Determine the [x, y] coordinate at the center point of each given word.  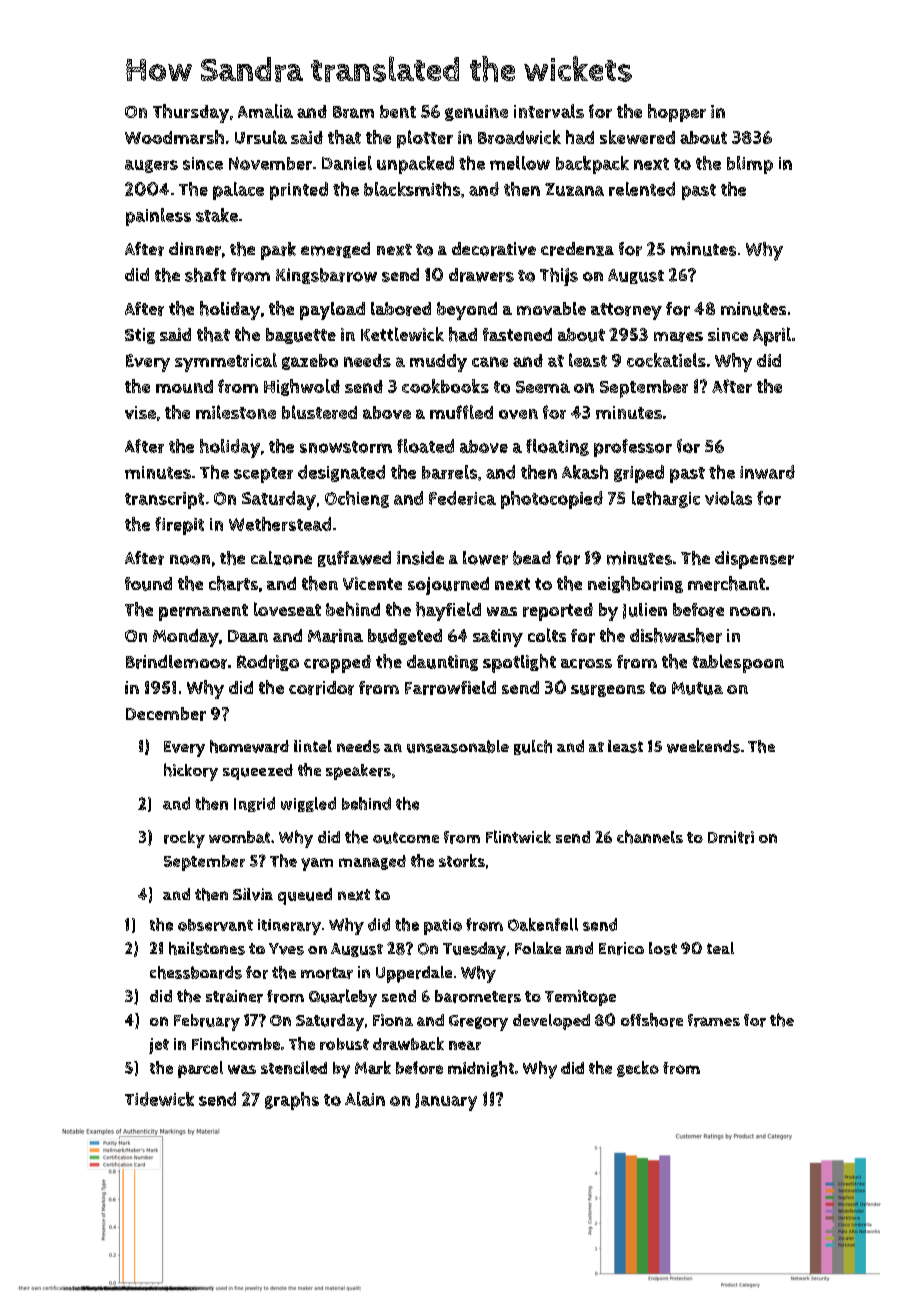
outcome [406, 838]
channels [650, 837]
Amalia [265, 111]
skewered [637, 137]
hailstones [207, 948]
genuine [476, 113]
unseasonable [458, 746]
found [148, 584]
